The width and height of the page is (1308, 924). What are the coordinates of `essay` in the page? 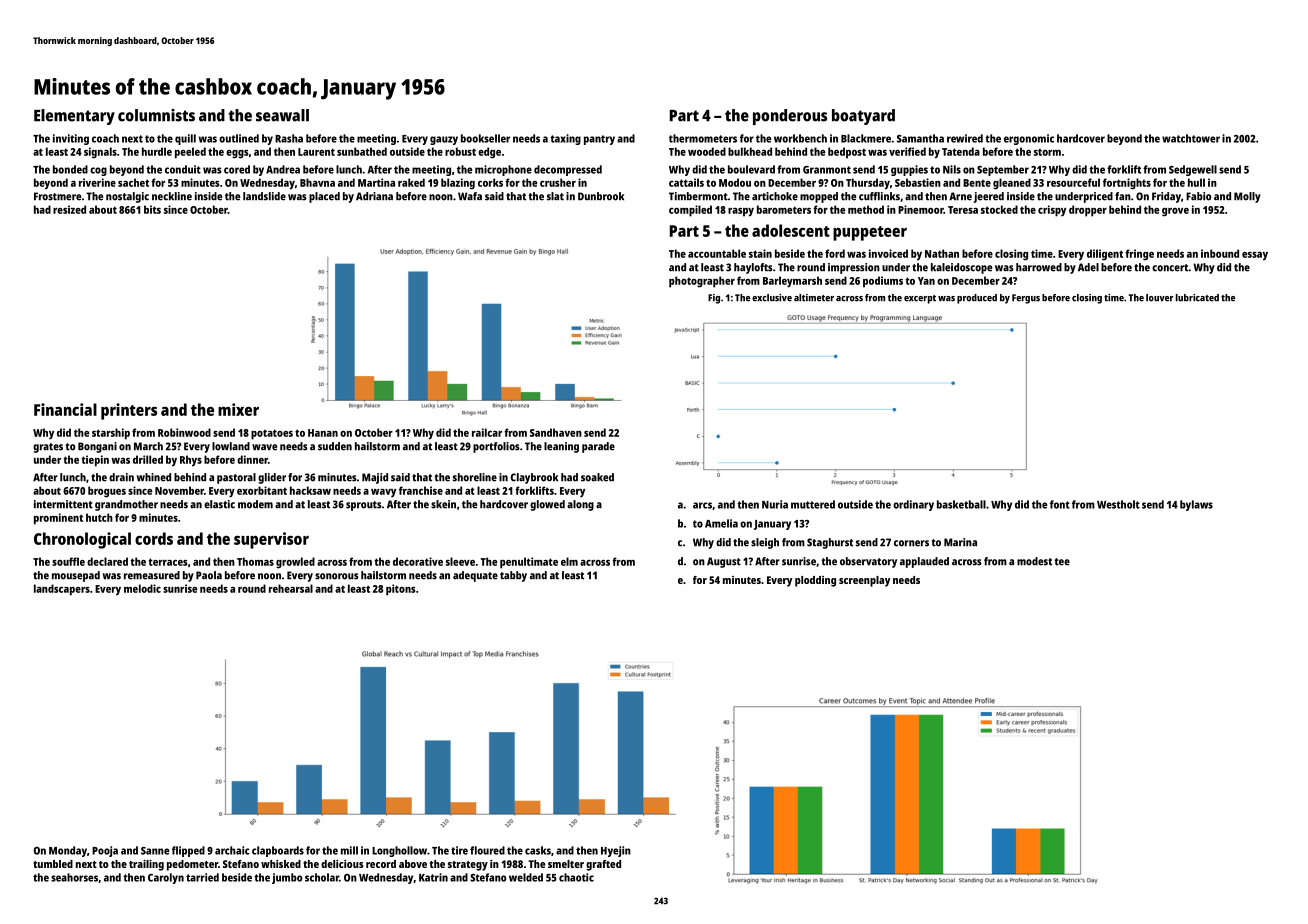 It's located at (1255, 256).
